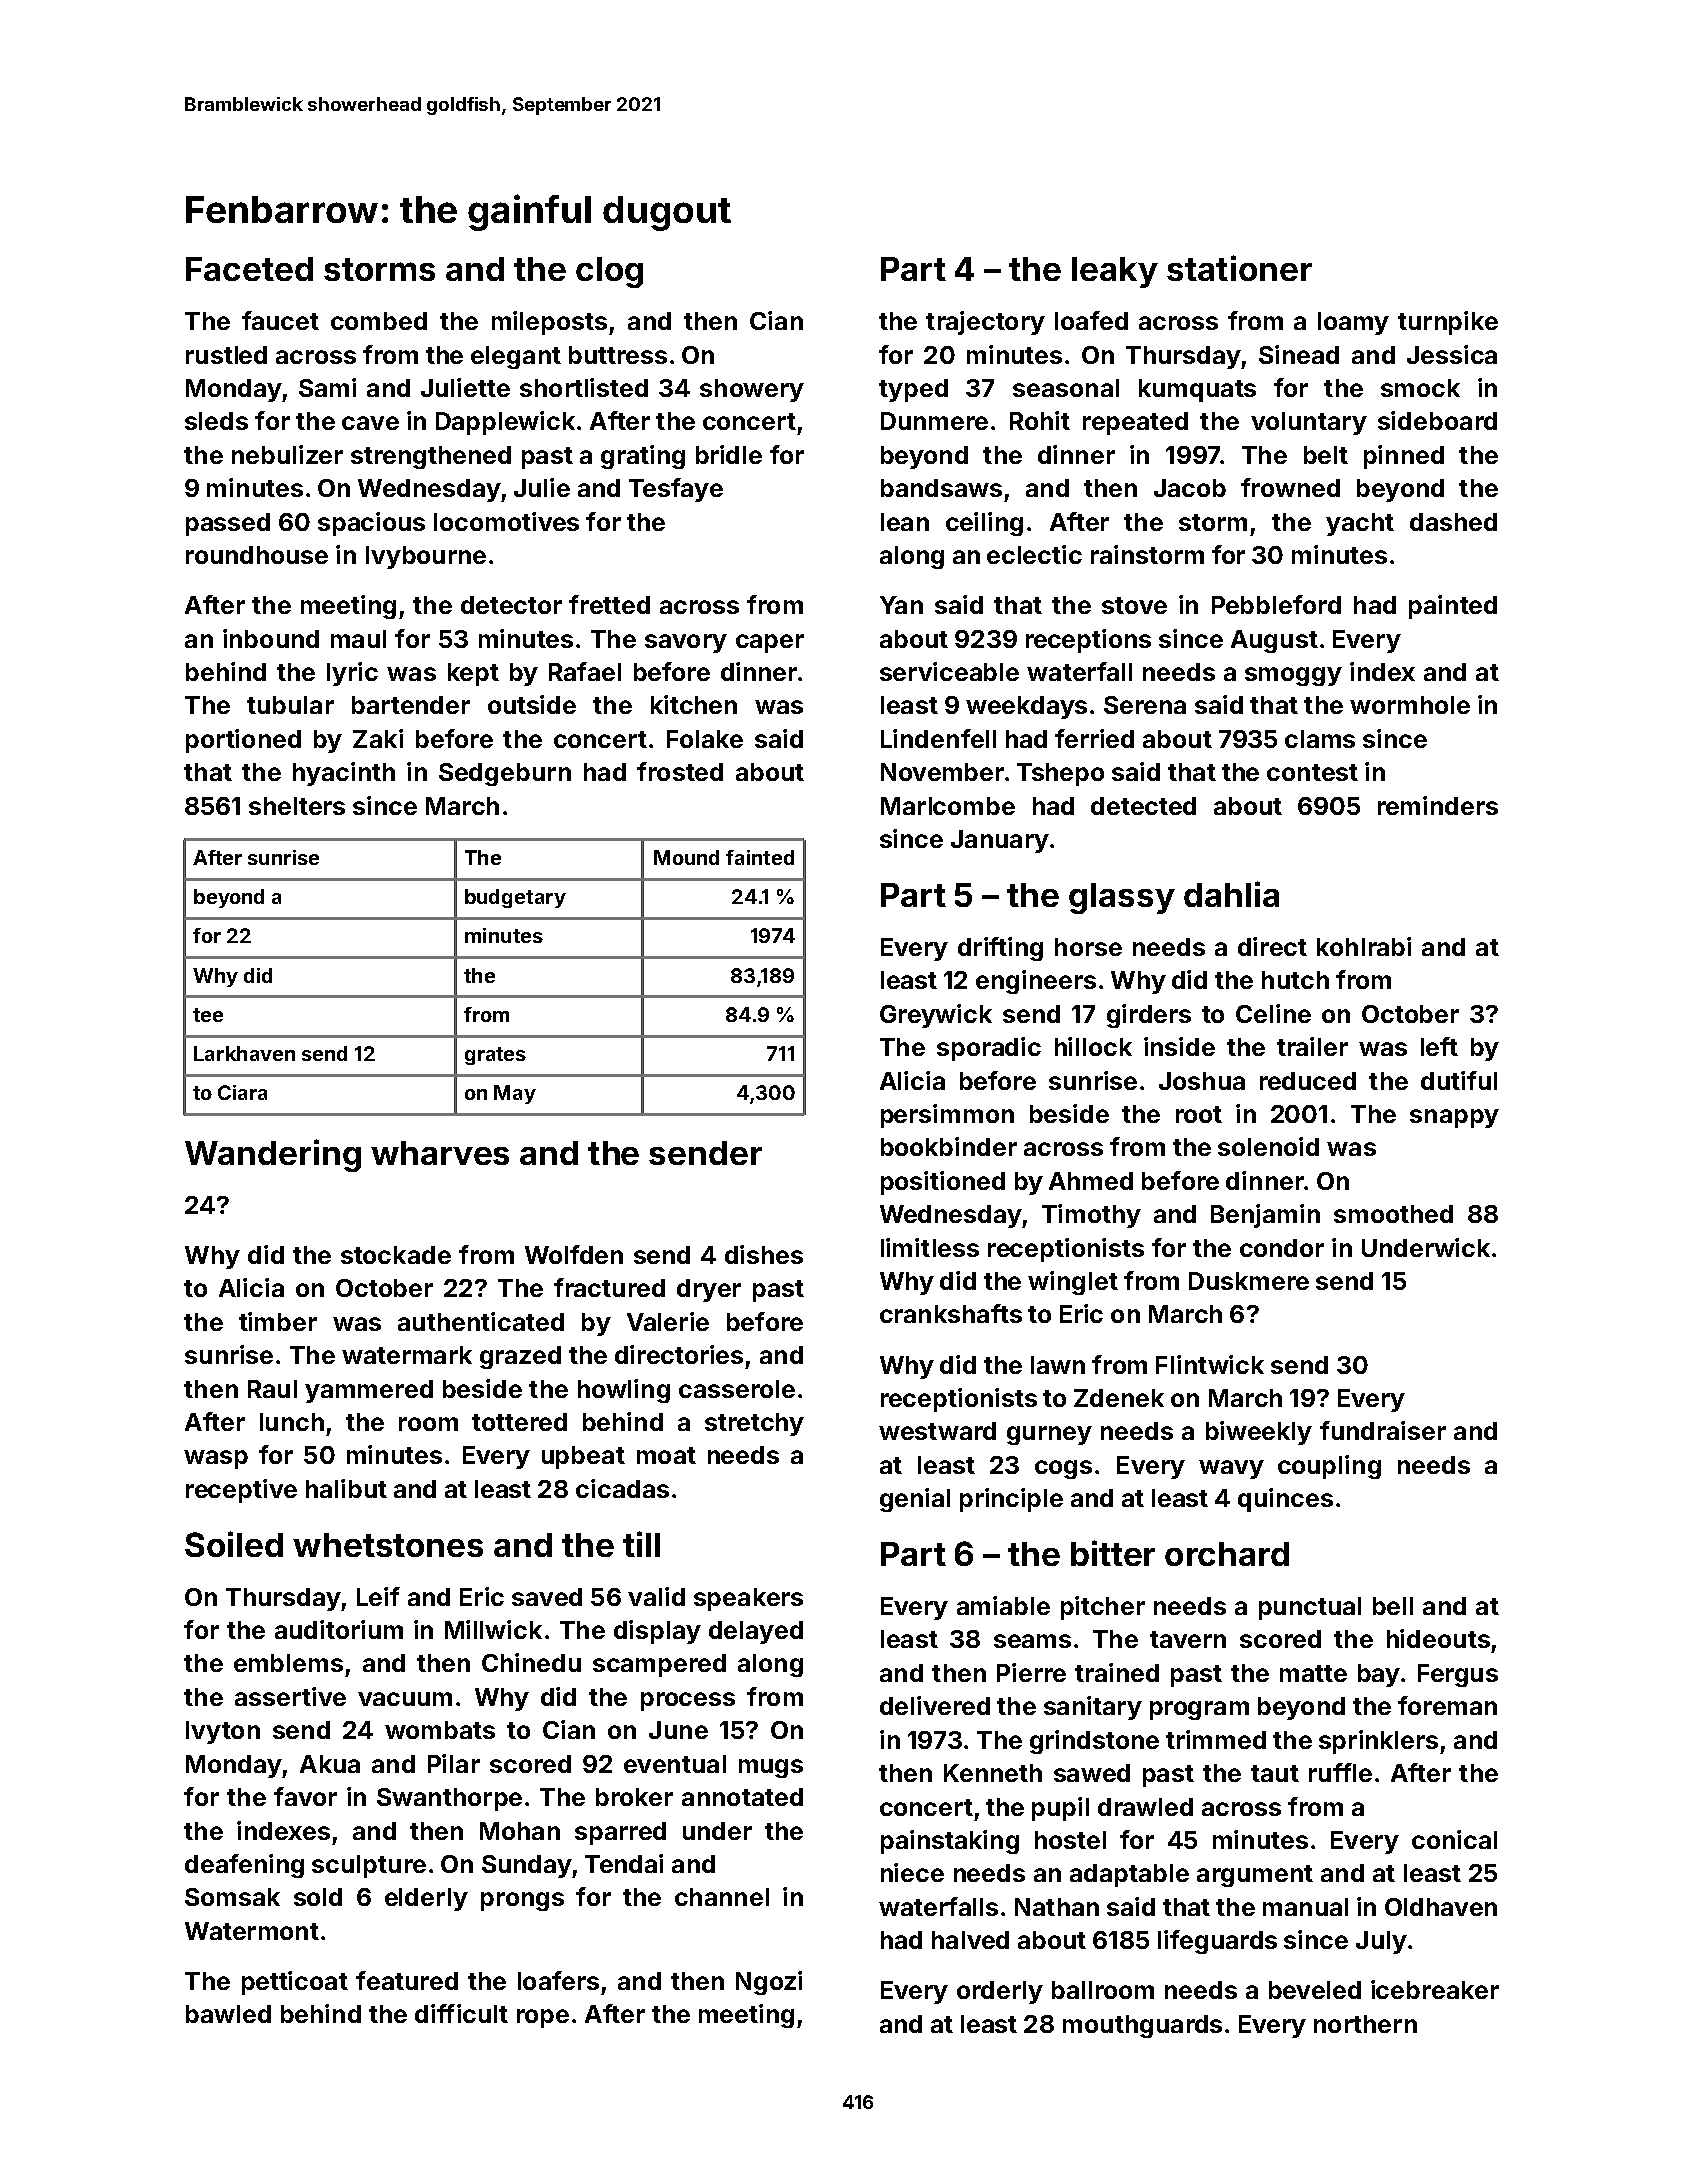 The width and height of the page is (1683, 2178). I want to click on Wolfden, so click(574, 1254).
